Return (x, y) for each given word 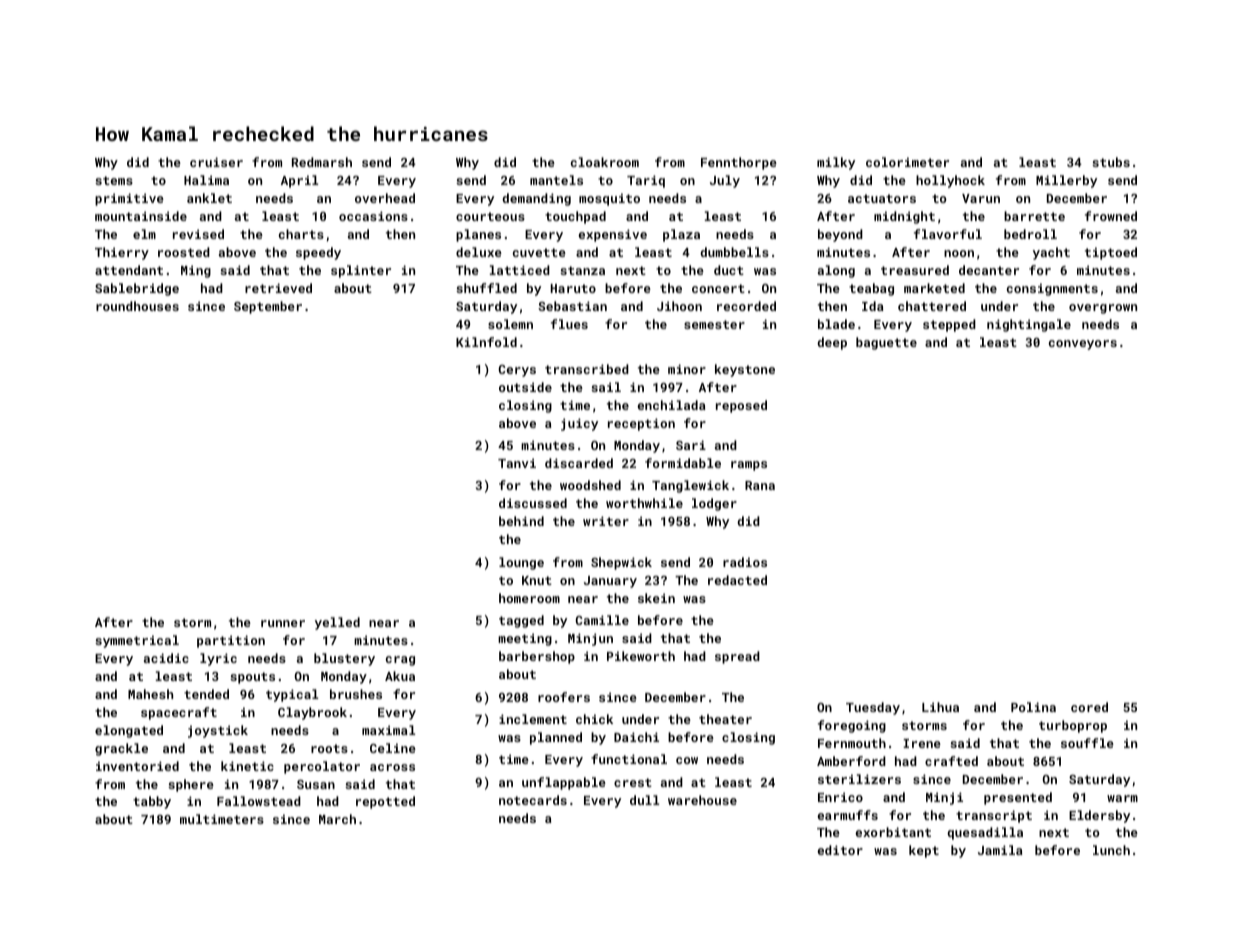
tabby (152, 802)
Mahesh (150, 694)
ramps (749, 466)
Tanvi (517, 463)
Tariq (646, 181)
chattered (932, 306)
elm (144, 234)
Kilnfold (486, 342)
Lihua (940, 707)
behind (521, 521)
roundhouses (137, 306)
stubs (1111, 162)
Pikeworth (641, 656)
